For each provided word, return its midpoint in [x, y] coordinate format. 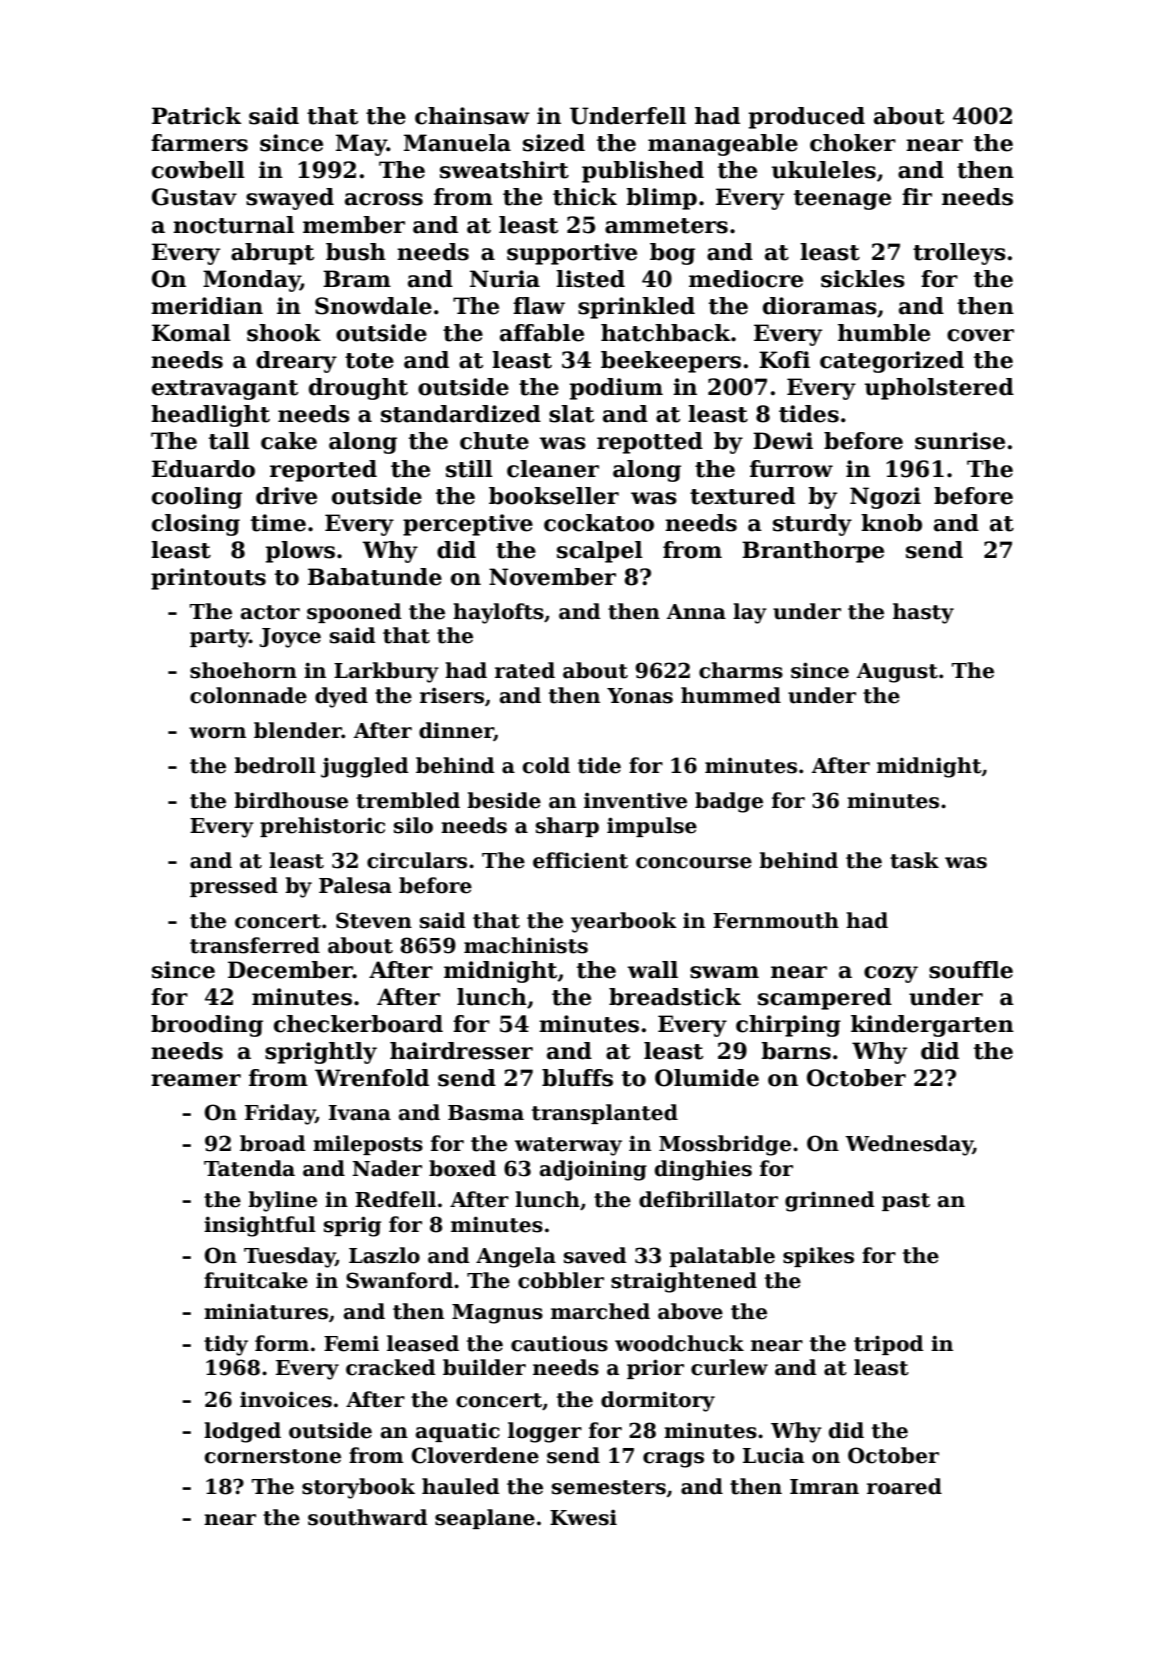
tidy [226, 1345]
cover [980, 335]
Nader [387, 1168]
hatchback [665, 333]
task [914, 860]
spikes [818, 1257]
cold [546, 765]
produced [807, 118]
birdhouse [291, 800]
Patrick [196, 116]
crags [673, 1460]
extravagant [225, 390]
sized [554, 143]
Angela [516, 1257]
